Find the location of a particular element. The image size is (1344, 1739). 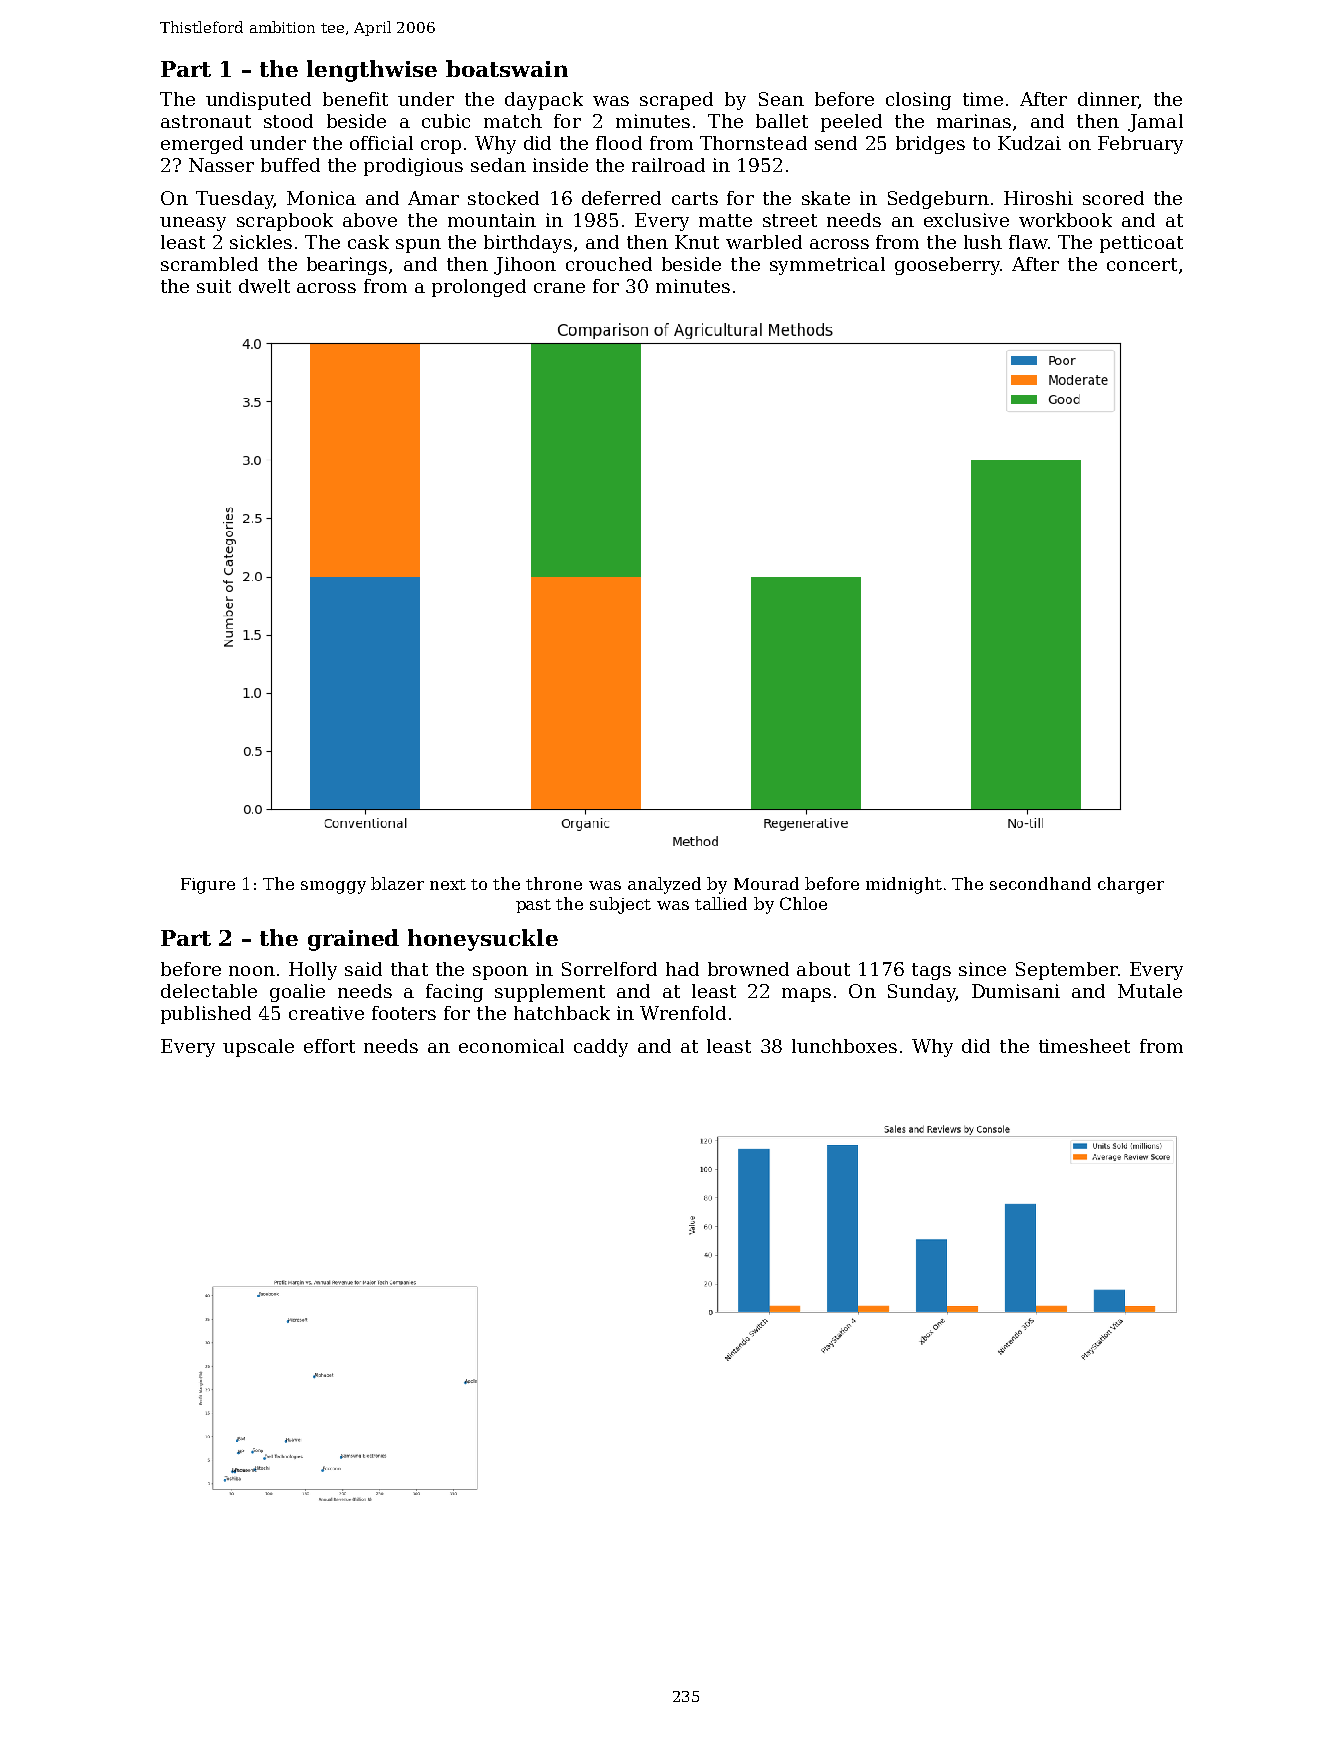

daypack is located at coordinates (544, 101).
